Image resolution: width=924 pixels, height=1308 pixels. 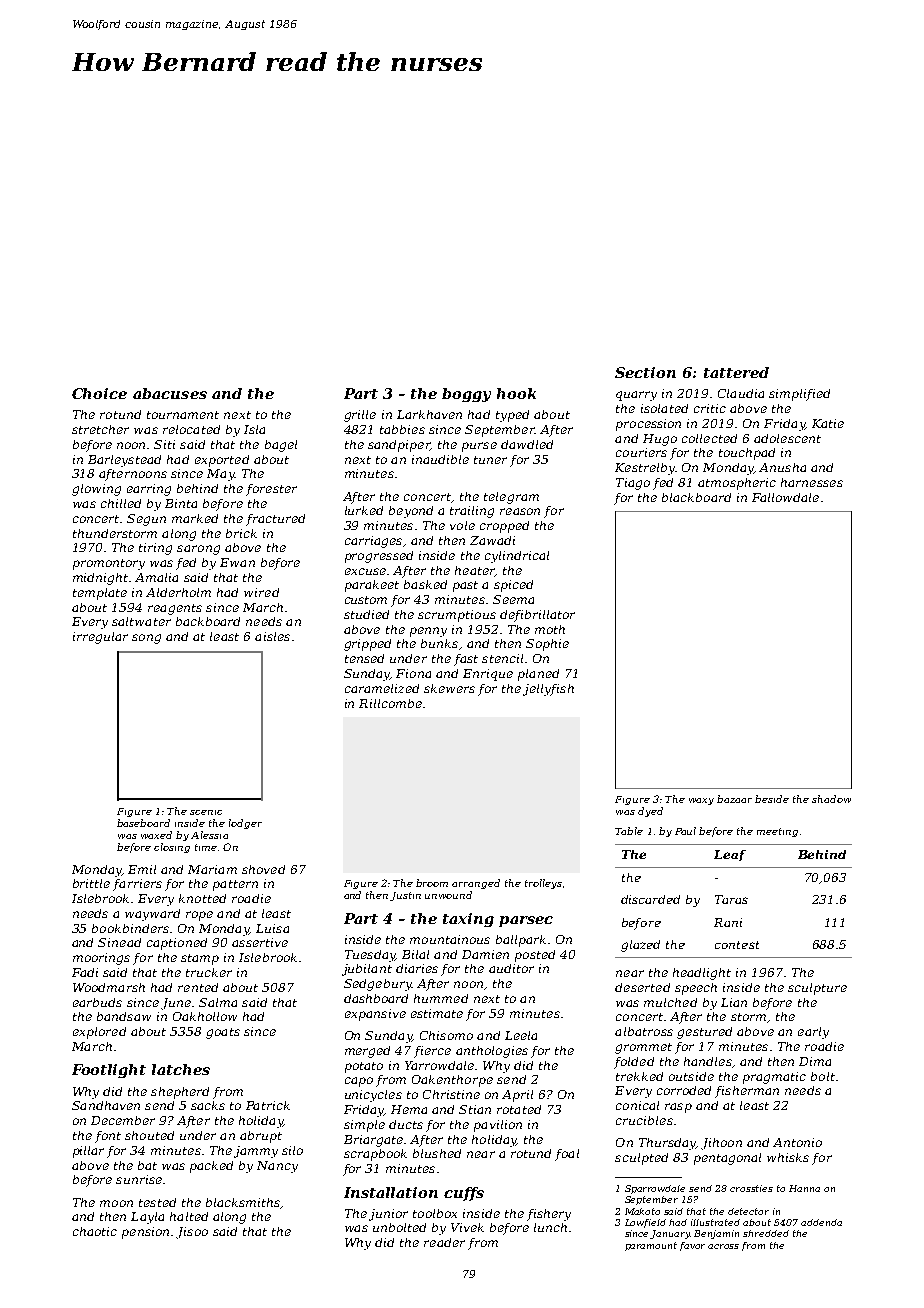 I want to click on explored, so click(x=99, y=1033).
